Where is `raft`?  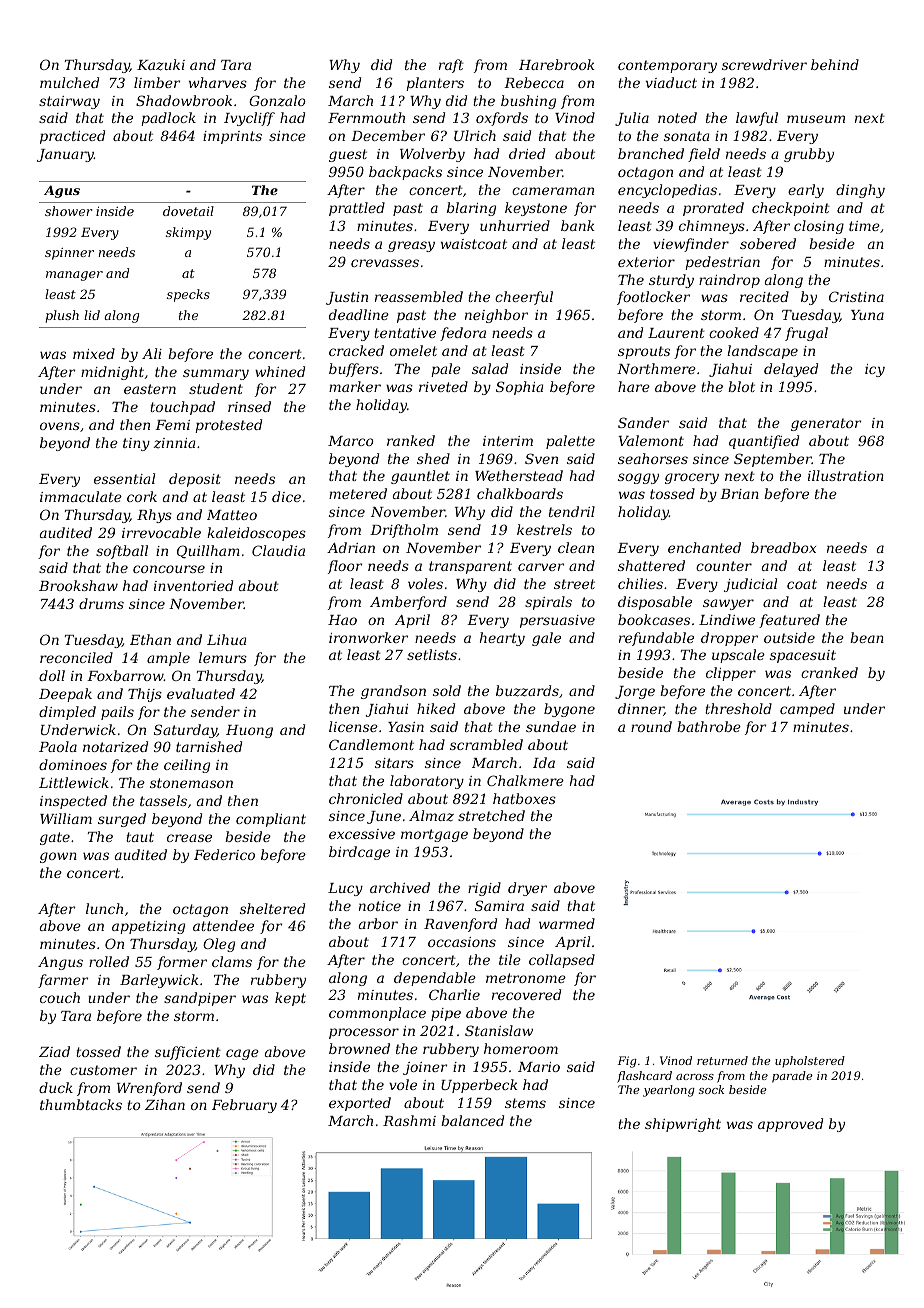 raft is located at coordinates (451, 66).
